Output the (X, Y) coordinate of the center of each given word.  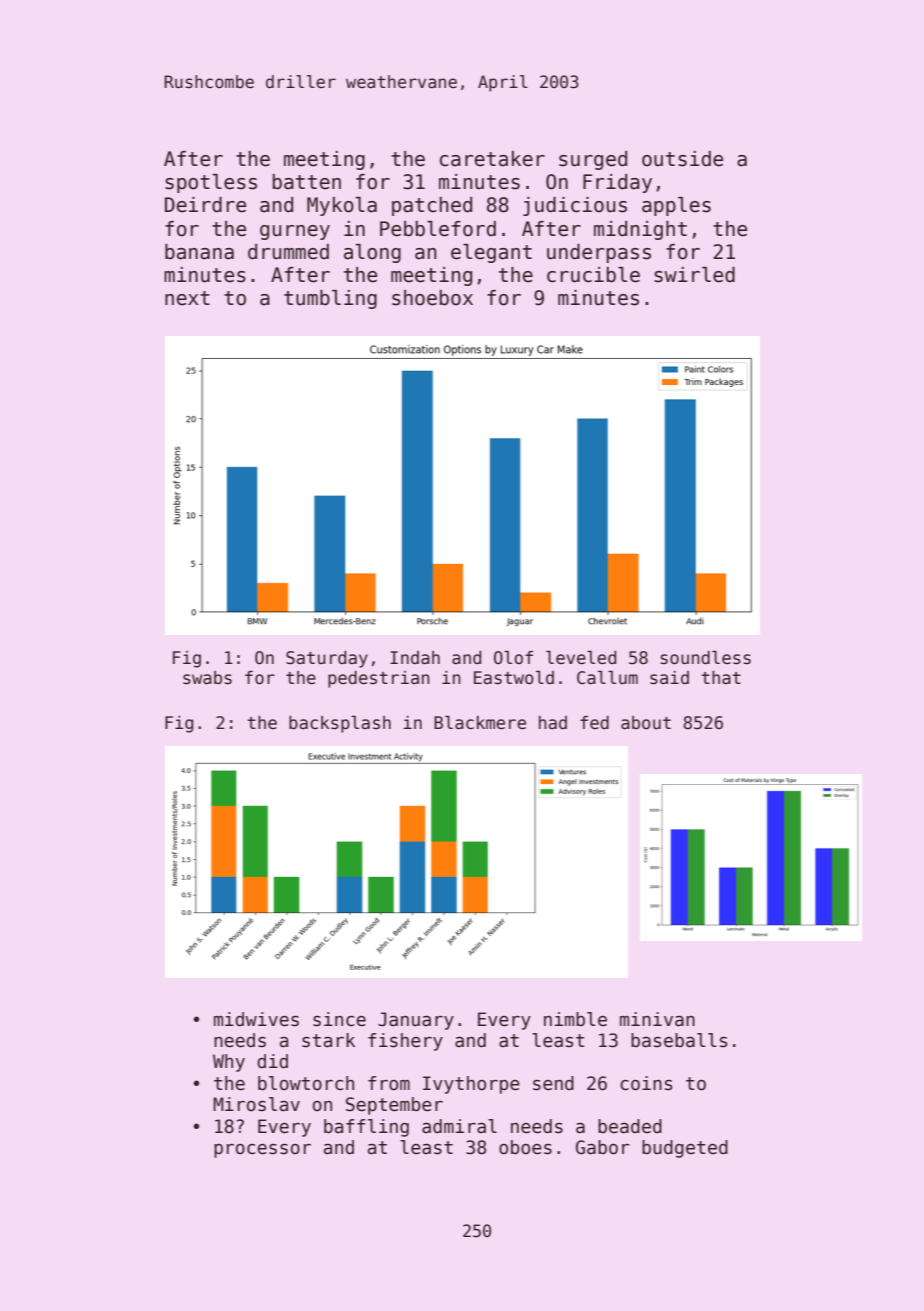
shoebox (432, 298)
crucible (593, 275)
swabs (207, 678)
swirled (694, 275)
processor (262, 1151)
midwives (256, 1019)
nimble (575, 1019)
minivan (657, 1019)
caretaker (492, 159)
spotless (211, 183)
